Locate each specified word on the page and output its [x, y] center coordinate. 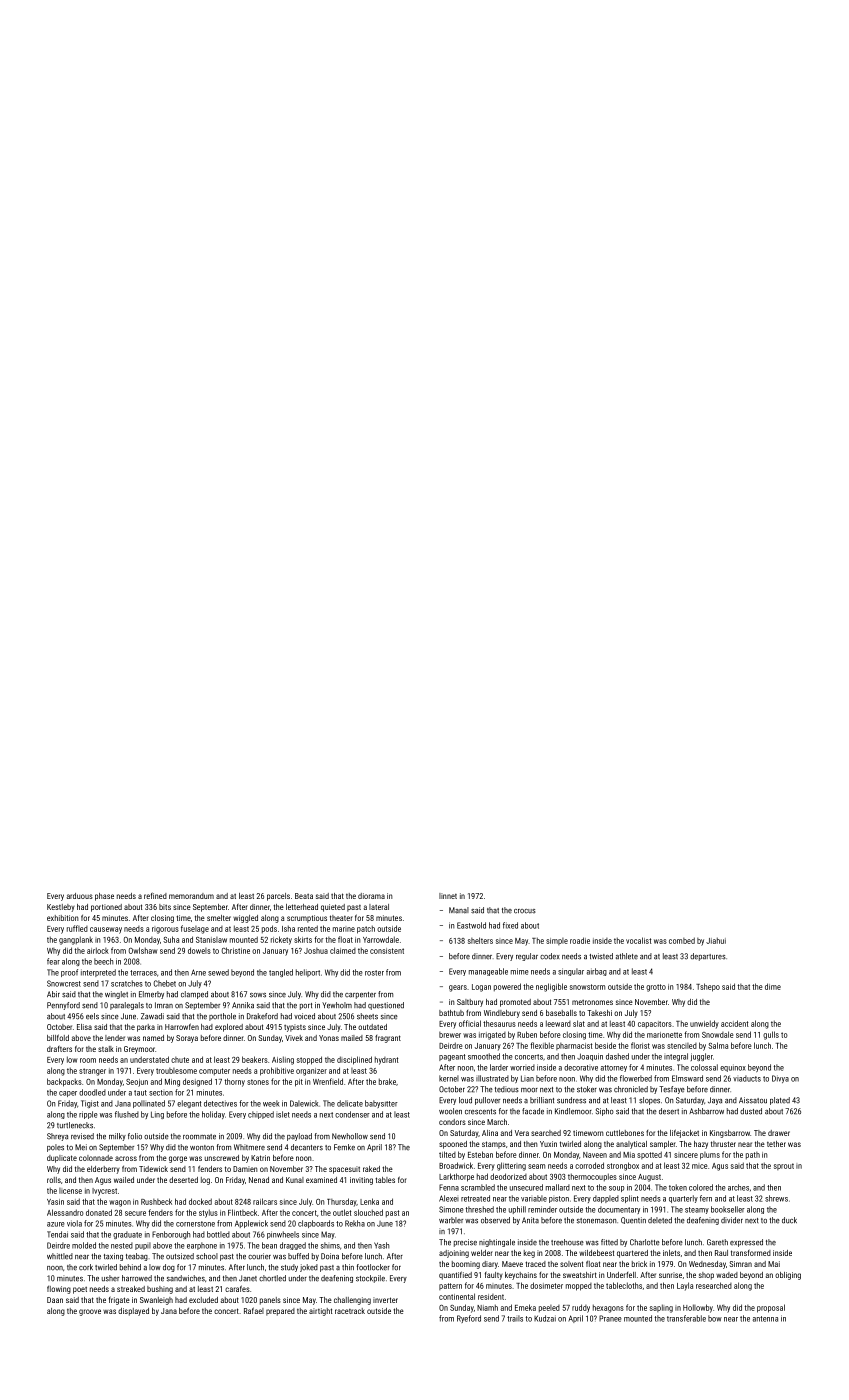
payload [299, 1137]
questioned [386, 1006]
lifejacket [684, 1133]
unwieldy [704, 1024]
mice [699, 1166]
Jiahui [716, 940]
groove [90, 1312]
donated [99, 1212]
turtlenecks [75, 1125]
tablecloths [624, 1285]
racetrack [350, 1311]
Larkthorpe [456, 1177]
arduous [80, 896]
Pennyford [63, 1006]
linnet [448, 896]
